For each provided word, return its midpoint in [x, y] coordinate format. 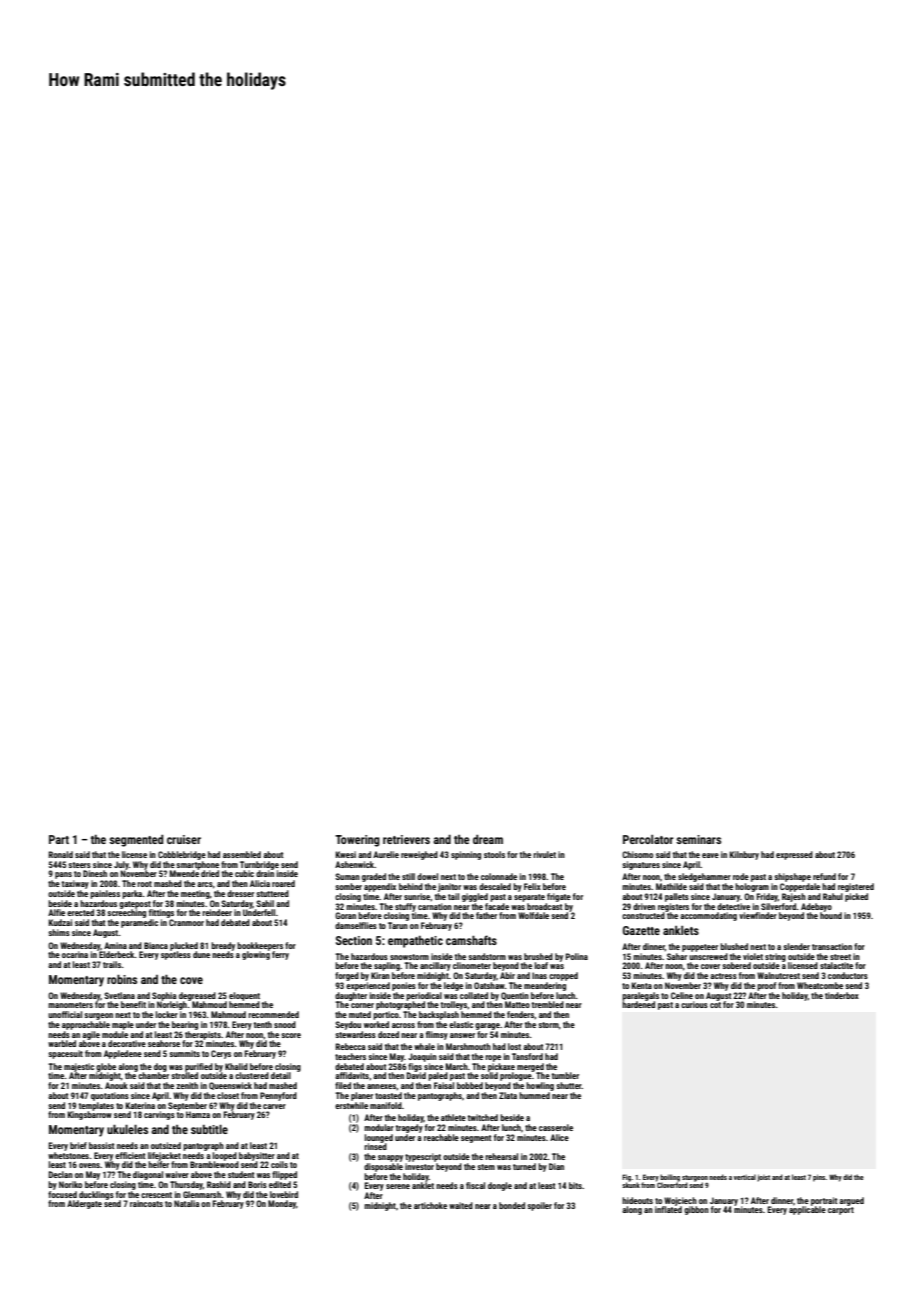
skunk [631, 1185]
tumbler [565, 1075]
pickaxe [501, 1067]
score [291, 1035]
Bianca [156, 945]
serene [398, 1186]
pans [63, 875]
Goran [345, 915]
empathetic [415, 942]
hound [831, 915]
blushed [734, 946]
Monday [282, 1204]
